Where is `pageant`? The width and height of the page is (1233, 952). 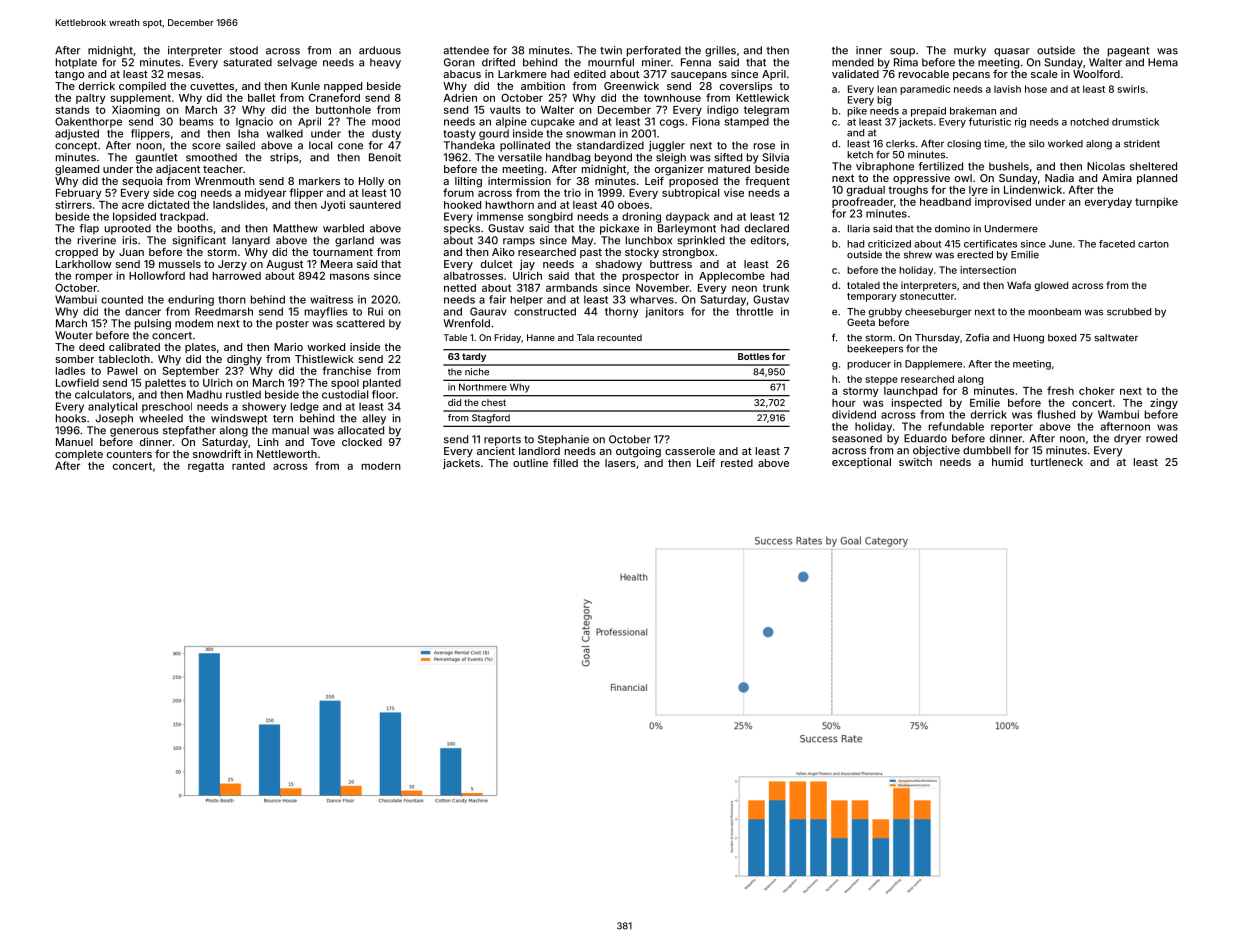
pageant is located at coordinates (1129, 52).
